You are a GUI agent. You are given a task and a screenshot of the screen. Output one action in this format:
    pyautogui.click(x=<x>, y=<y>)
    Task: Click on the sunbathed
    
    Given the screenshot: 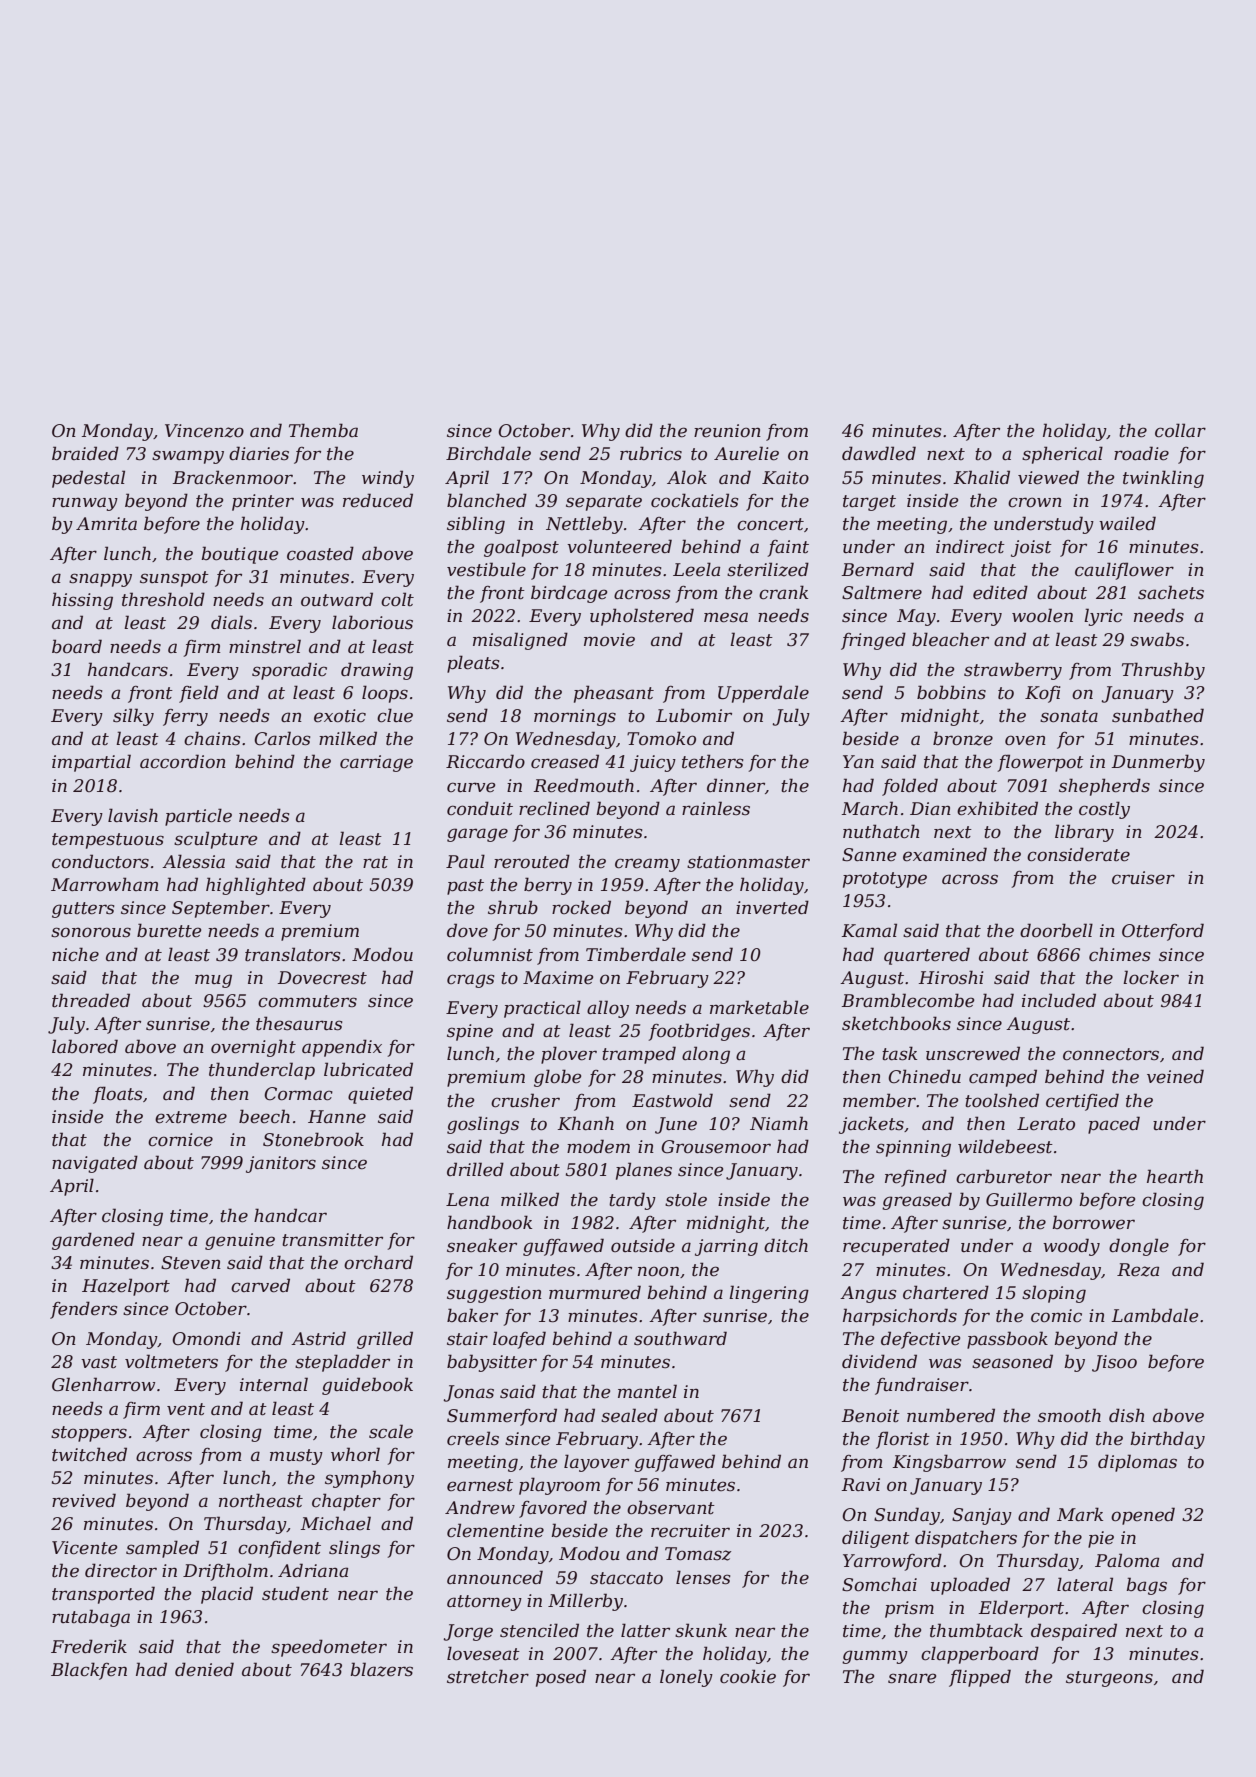 What is the action you would take?
    pyautogui.click(x=1158, y=715)
